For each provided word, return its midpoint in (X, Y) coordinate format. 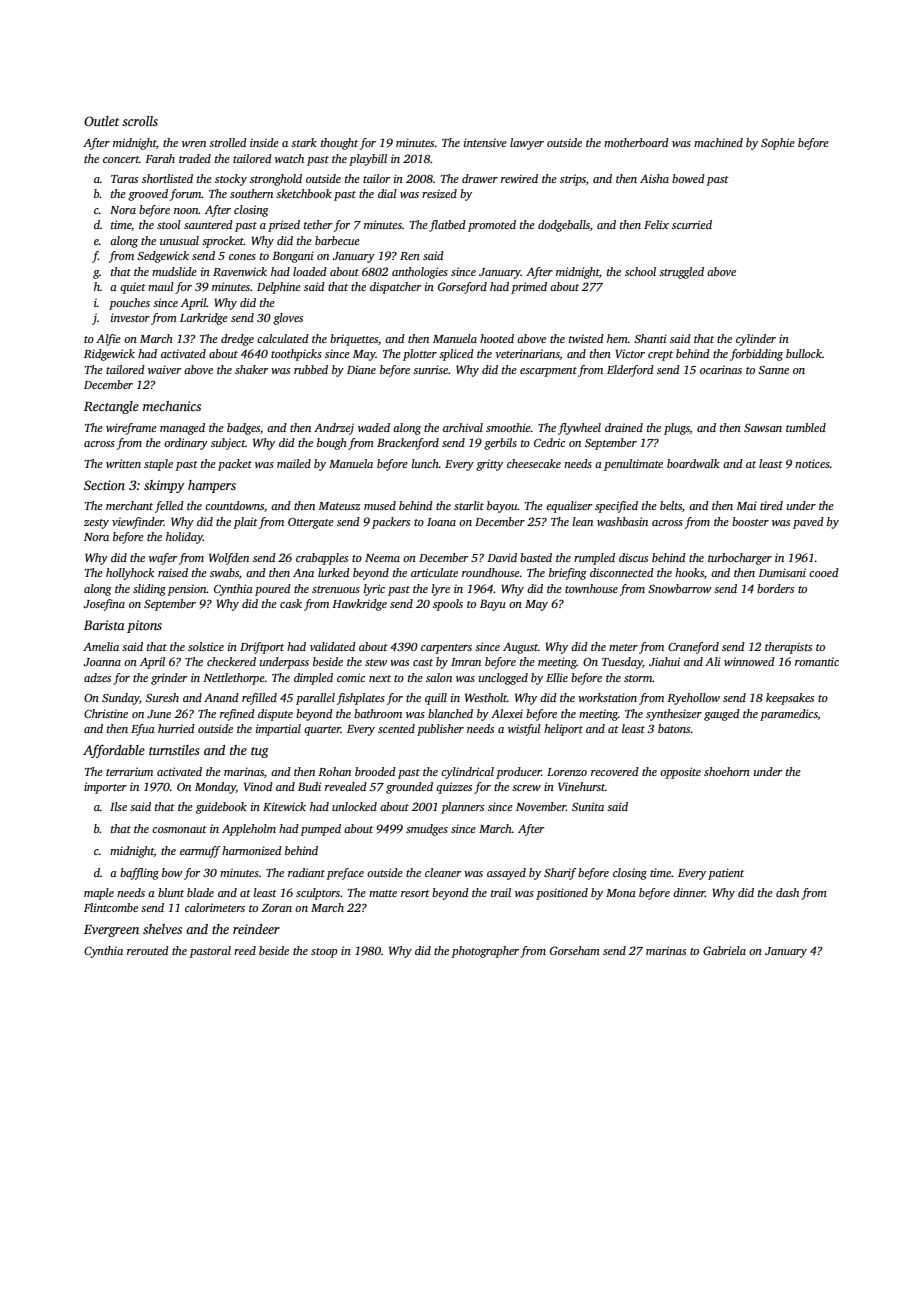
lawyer (527, 144)
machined (718, 142)
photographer (485, 952)
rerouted (148, 950)
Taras (124, 179)
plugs (677, 429)
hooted (497, 338)
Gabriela (724, 950)
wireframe (131, 429)
